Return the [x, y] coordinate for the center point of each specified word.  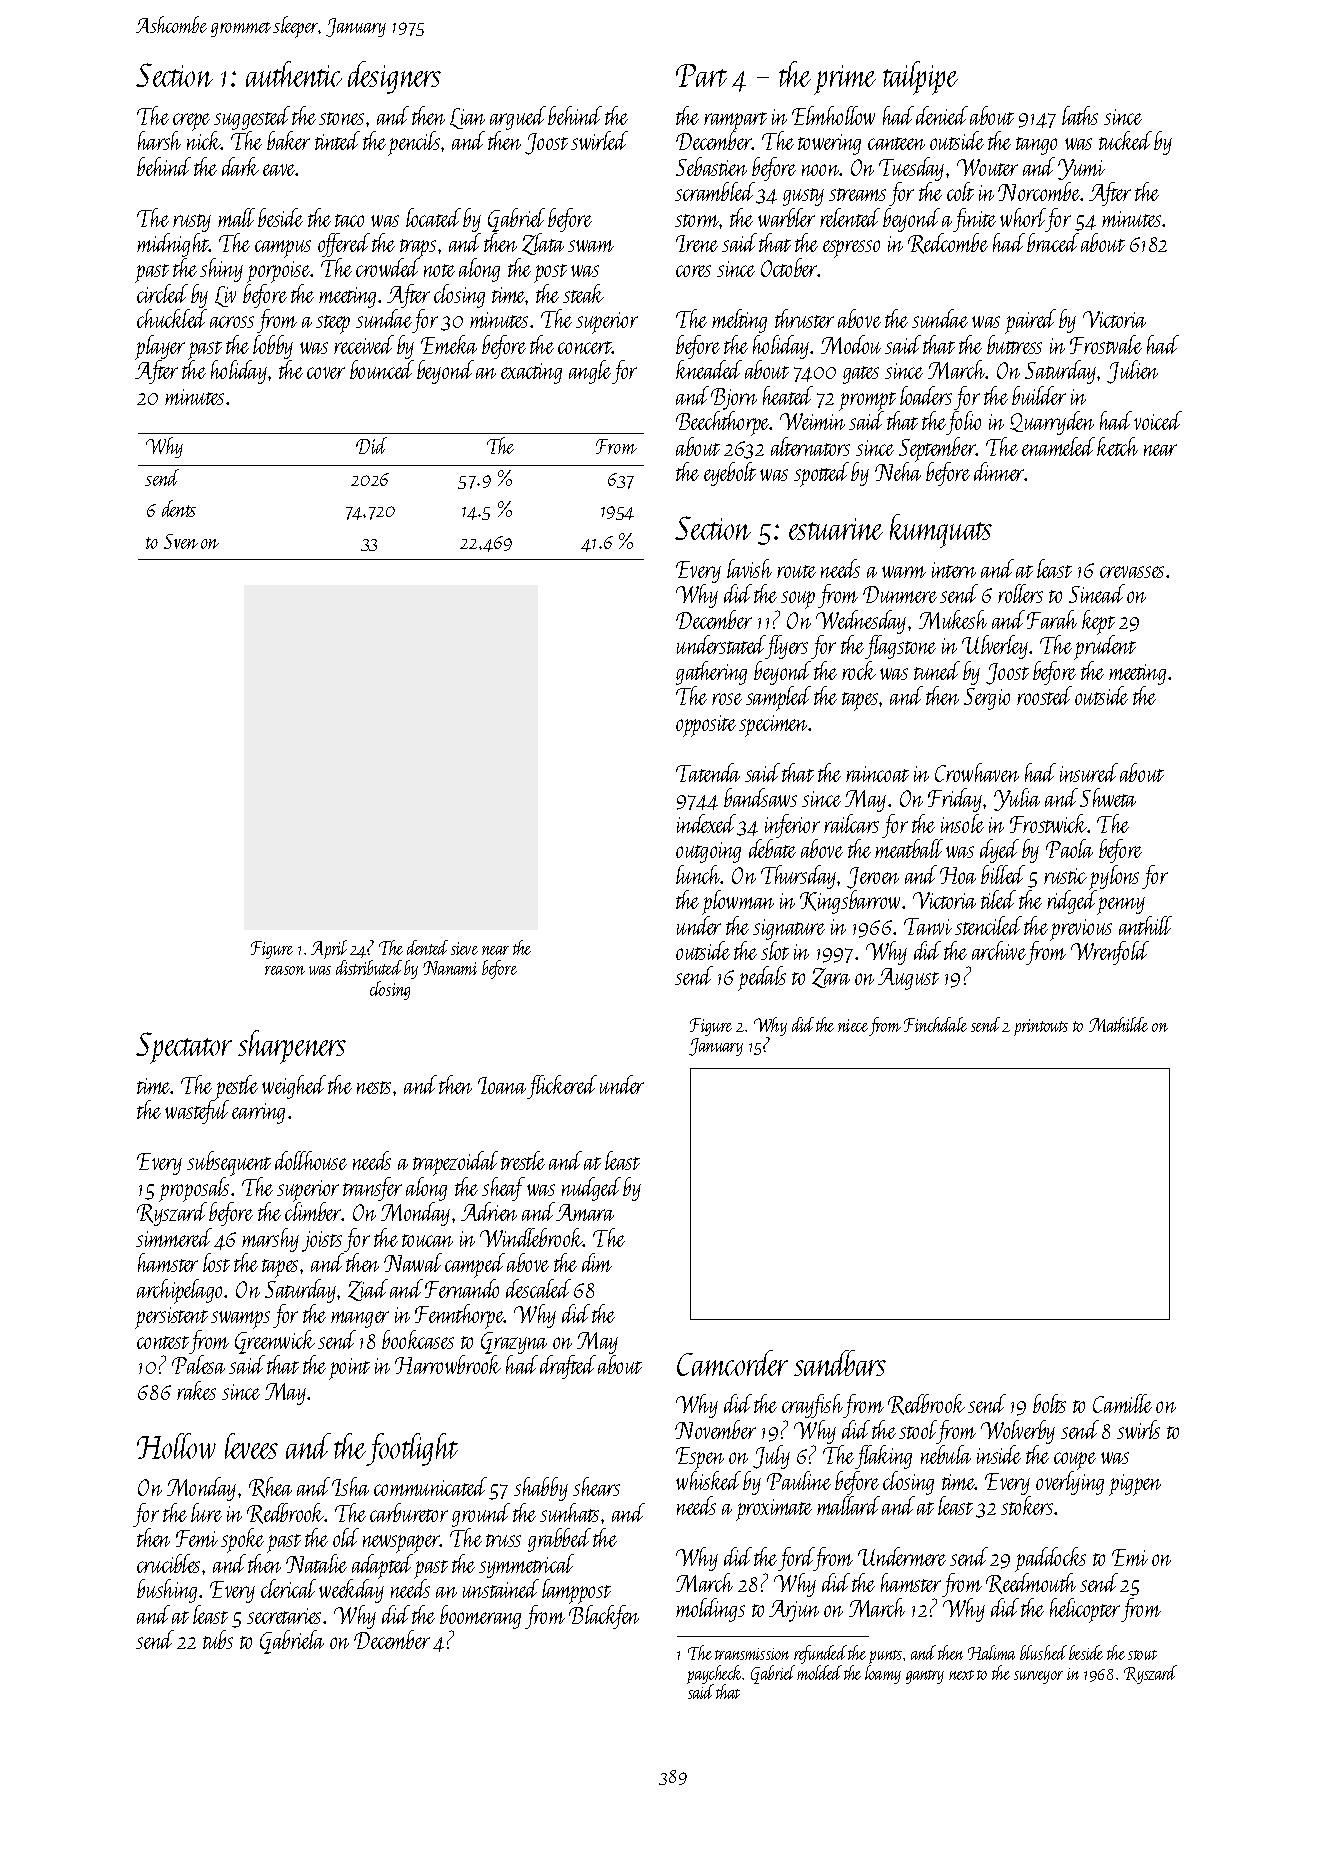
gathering [711, 673]
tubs [218, 1639]
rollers [1020, 593]
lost [216, 1262]
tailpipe [920, 78]
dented [427, 947]
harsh [159, 140]
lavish [749, 568]
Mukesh [953, 619]
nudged [591, 1189]
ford [796, 1559]
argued [518, 118]
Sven [181, 541]
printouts [1041, 1027]
